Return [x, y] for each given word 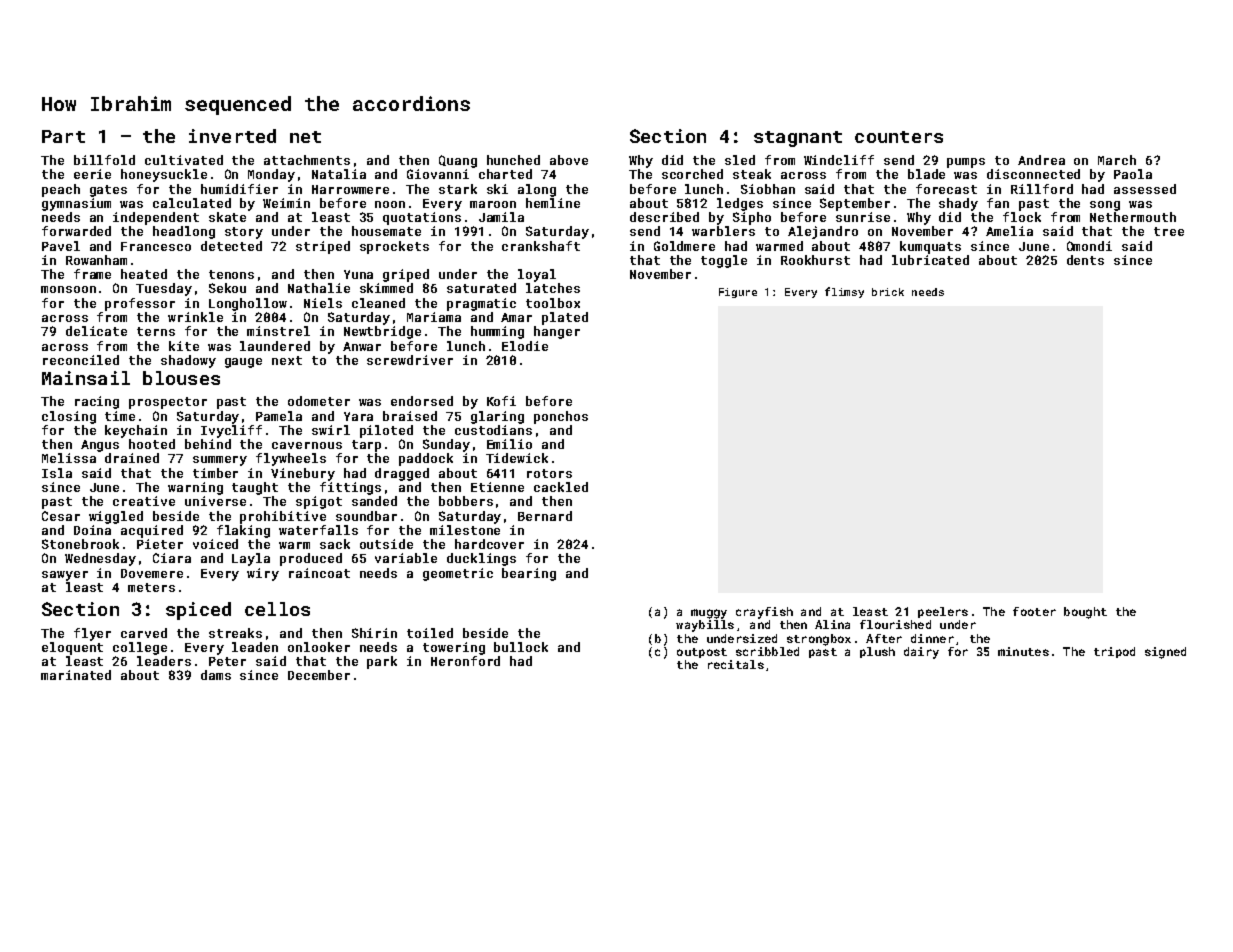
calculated [192, 203]
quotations [422, 218]
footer [1034, 611]
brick [888, 292]
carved [144, 633]
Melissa [69, 458]
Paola [1133, 174]
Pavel [61, 246]
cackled [561, 487]
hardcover [489, 544]
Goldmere [684, 246]
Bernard [545, 516]
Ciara [172, 558]
